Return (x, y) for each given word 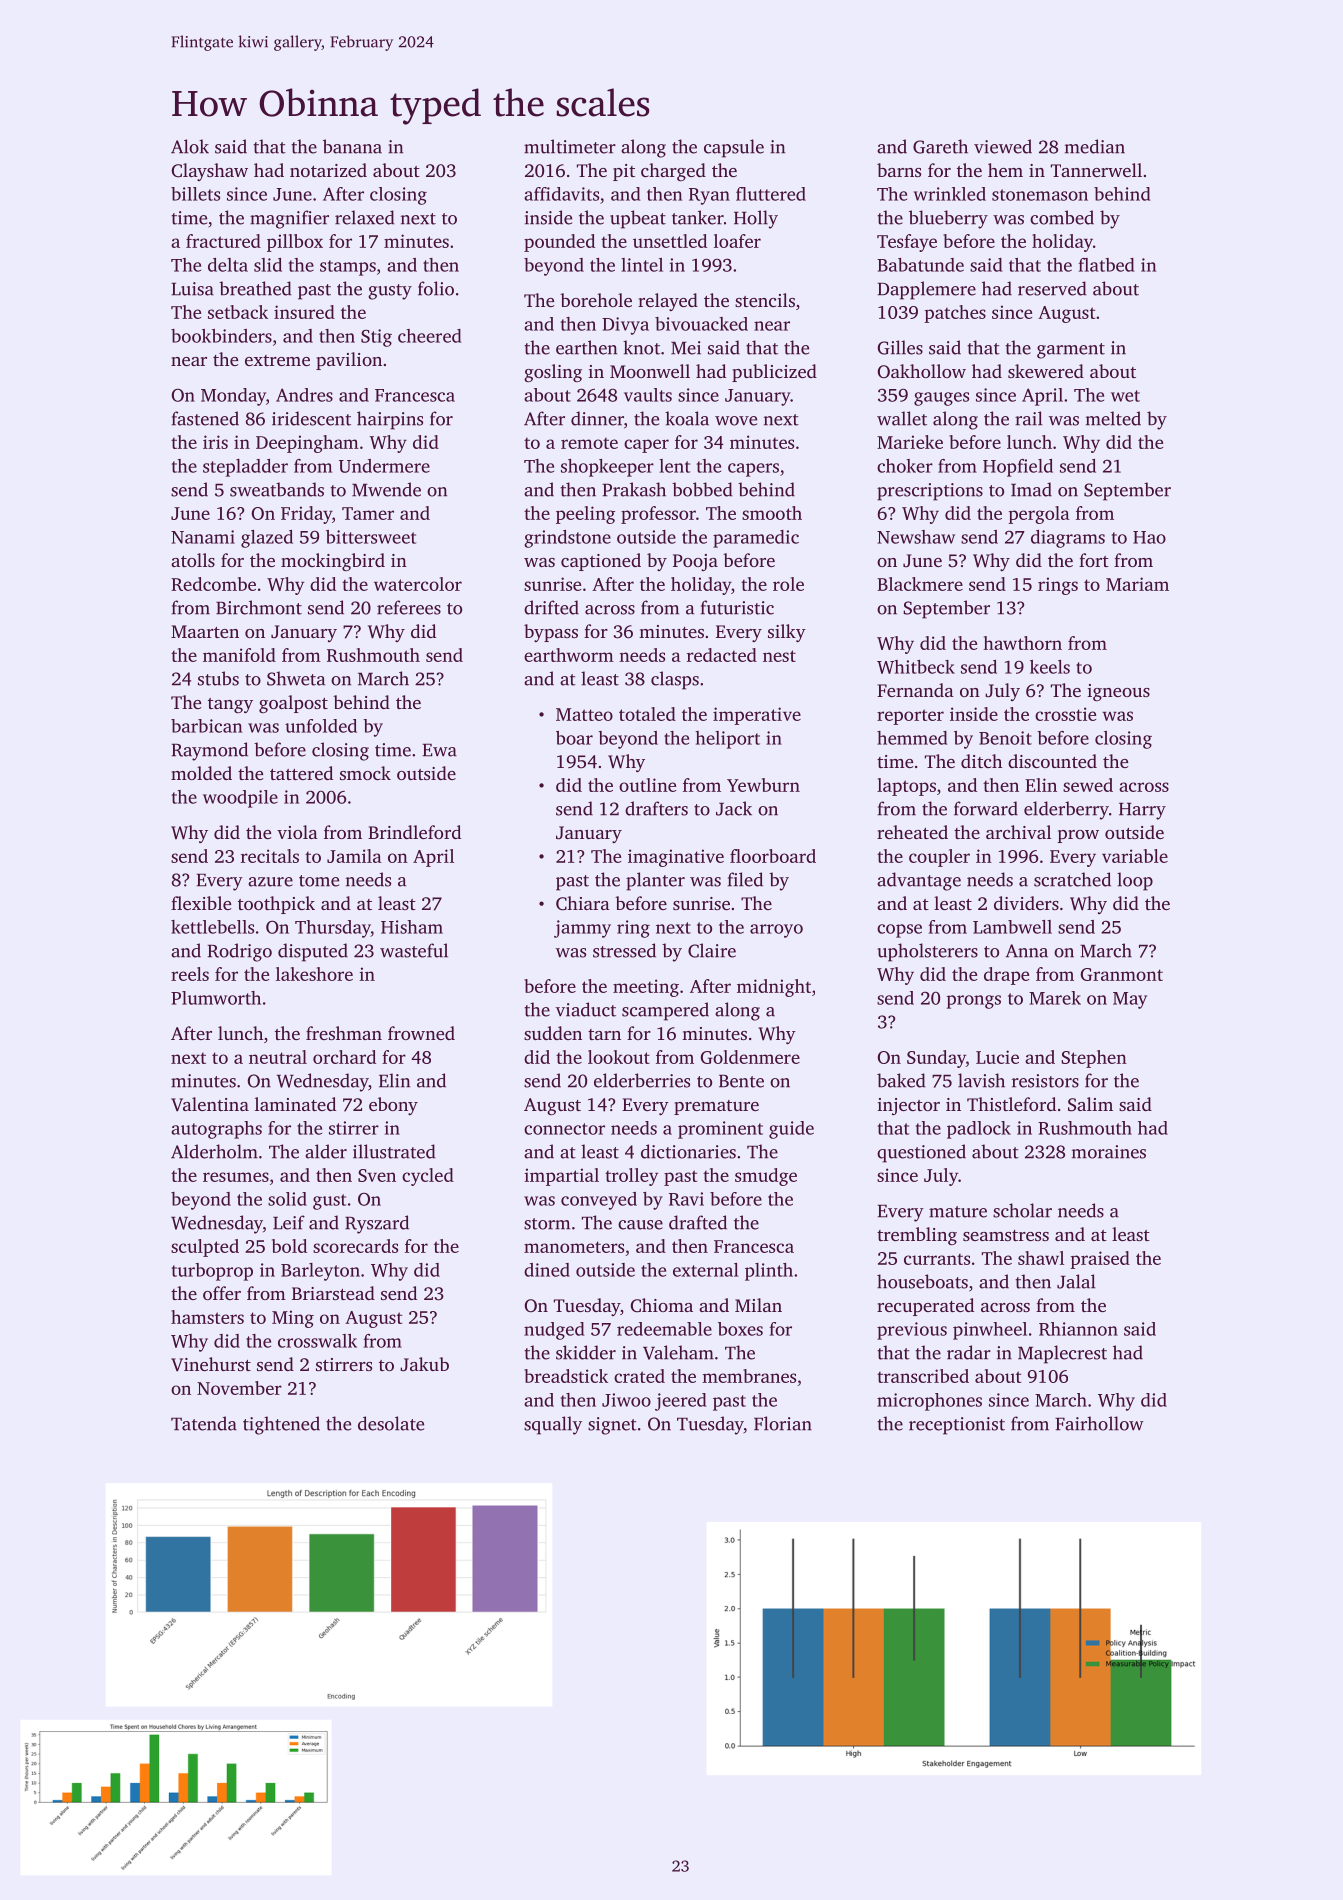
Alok (190, 146)
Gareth (940, 146)
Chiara (583, 903)
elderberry (1066, 810)
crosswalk (317, 1341)
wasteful (414, 950)
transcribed (923, 1376)
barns (899, 170)
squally (553, 1425)
